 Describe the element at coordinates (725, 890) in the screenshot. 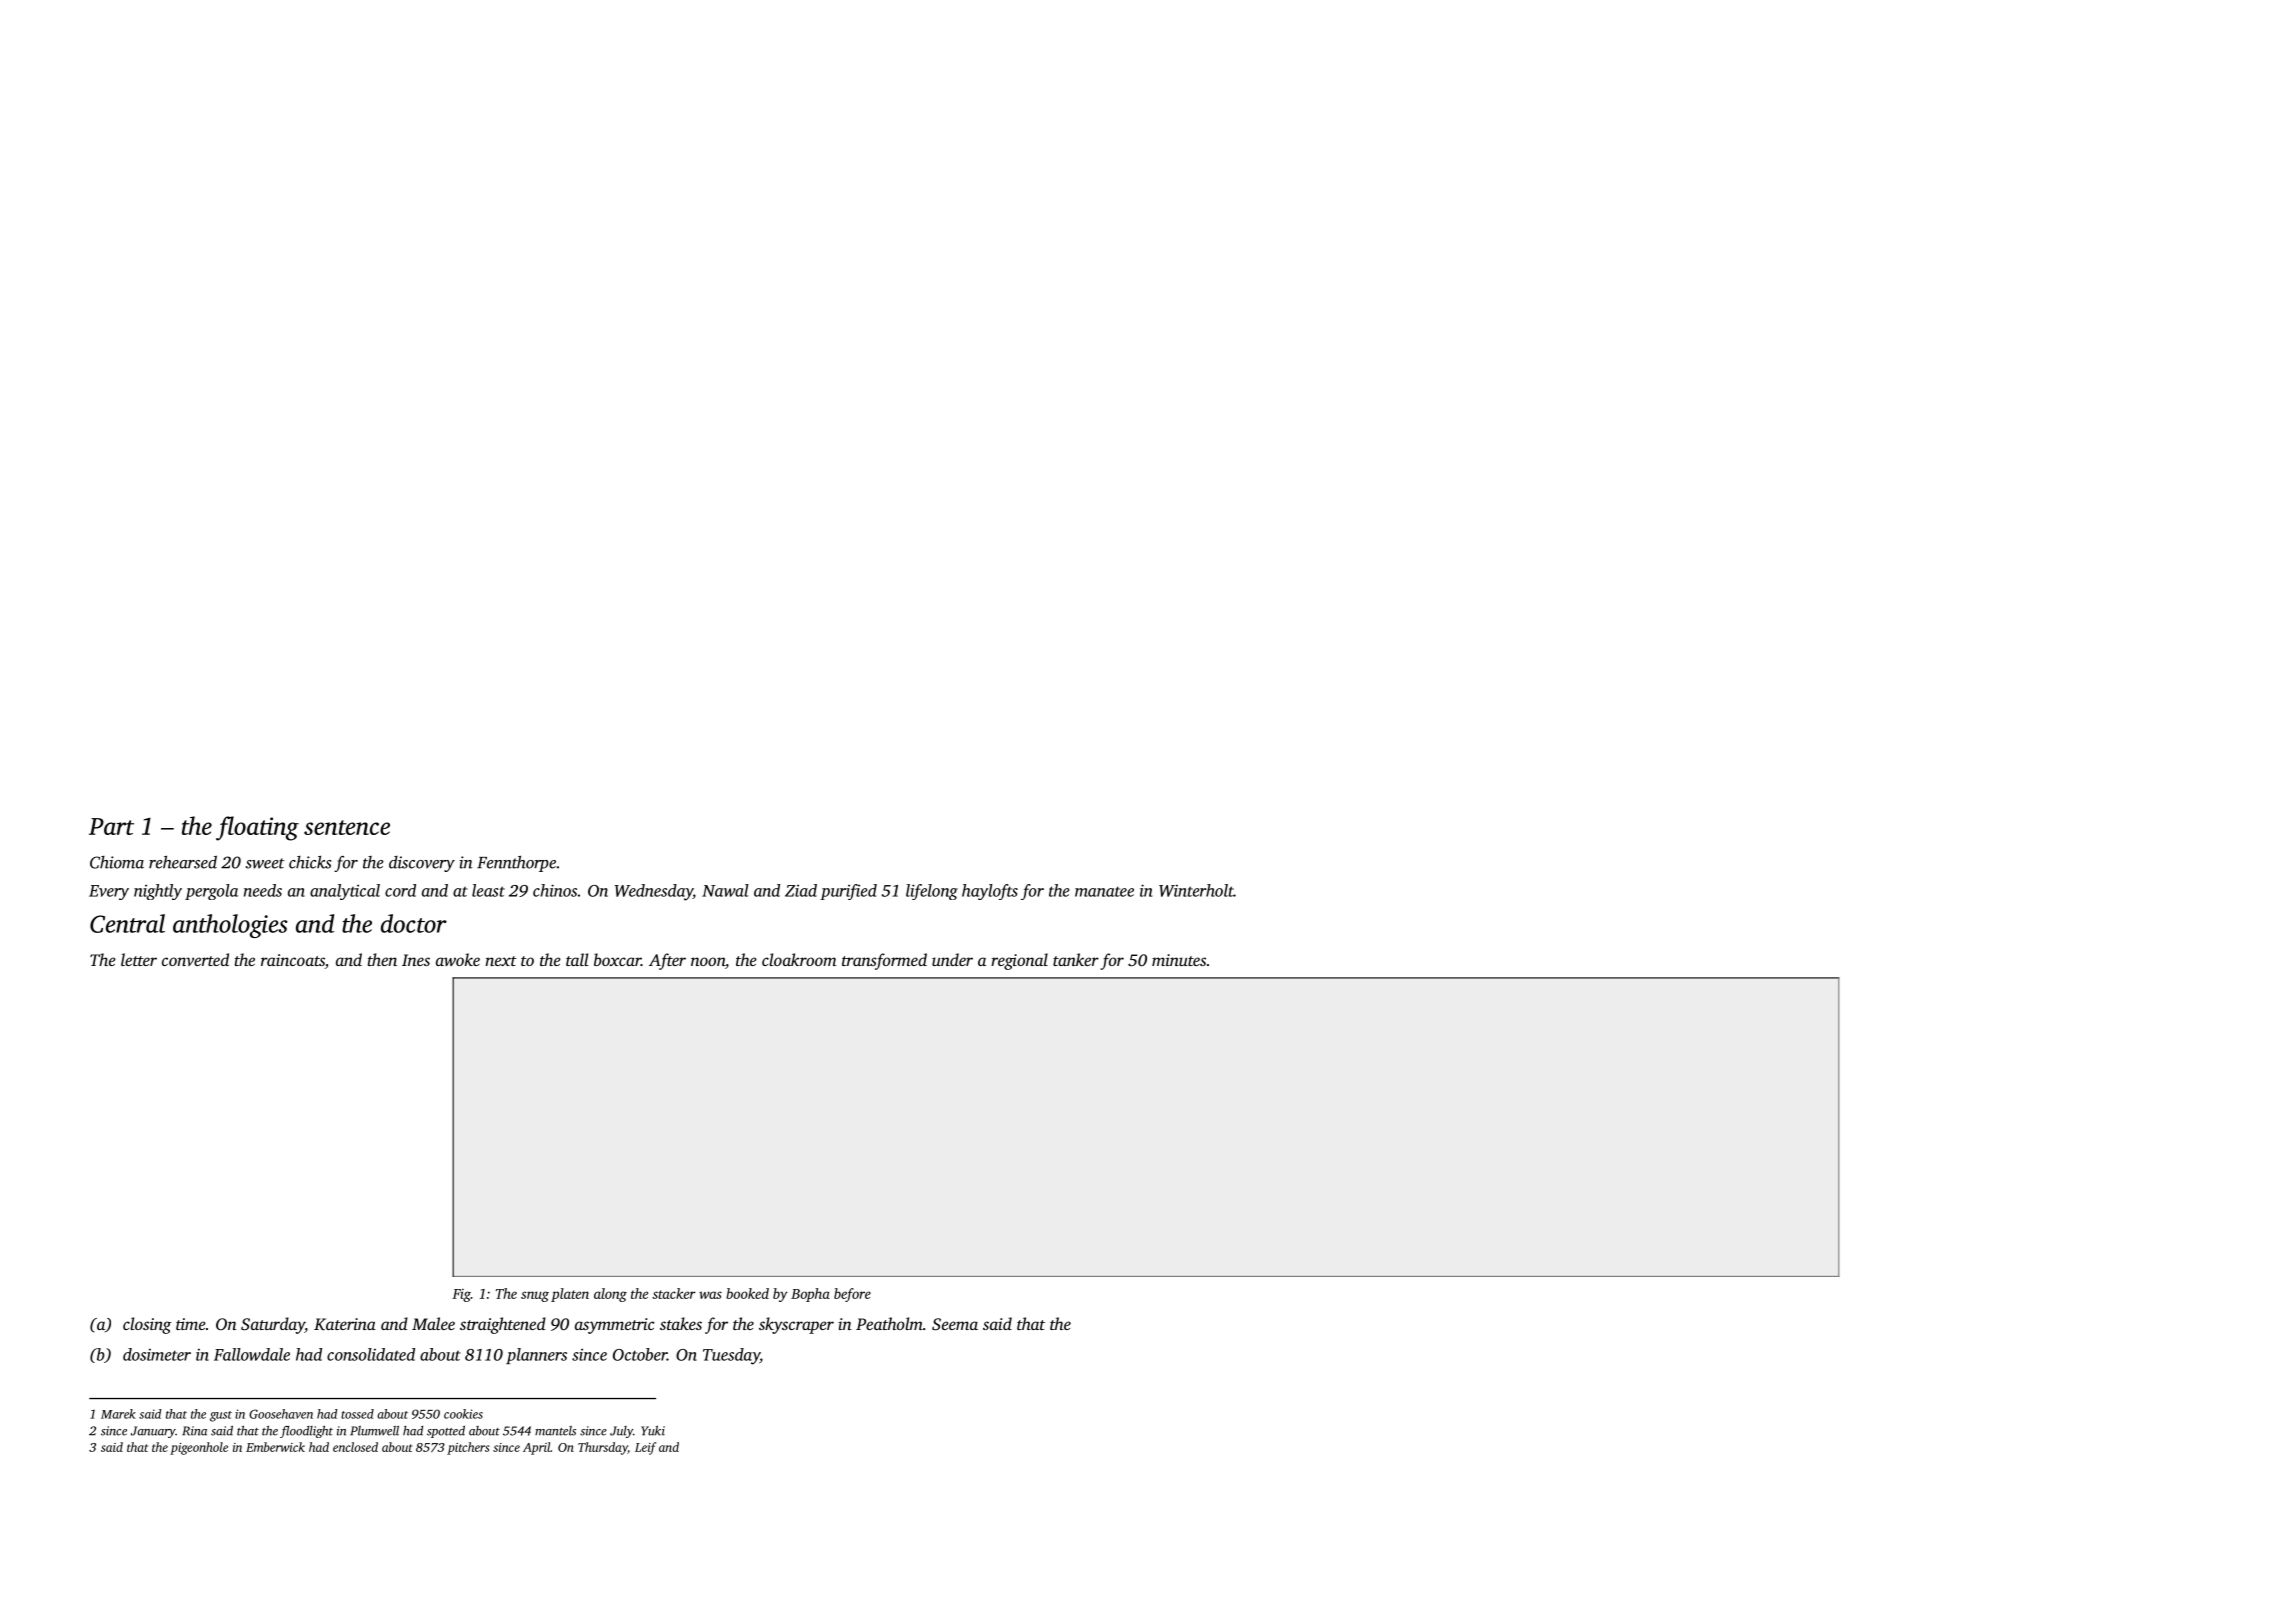

I see `Nawal` at that location.
